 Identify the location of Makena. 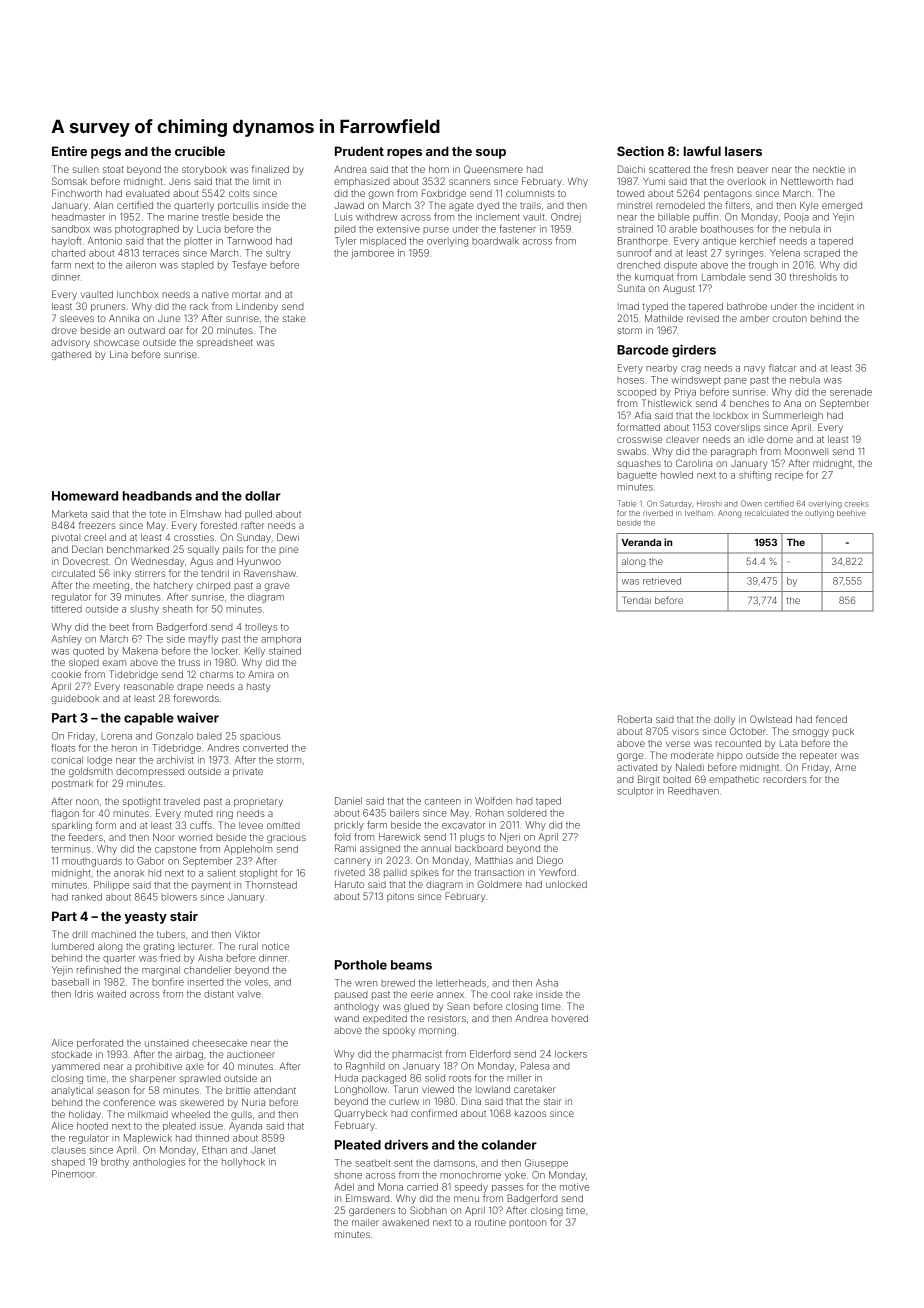
(140, 651).
